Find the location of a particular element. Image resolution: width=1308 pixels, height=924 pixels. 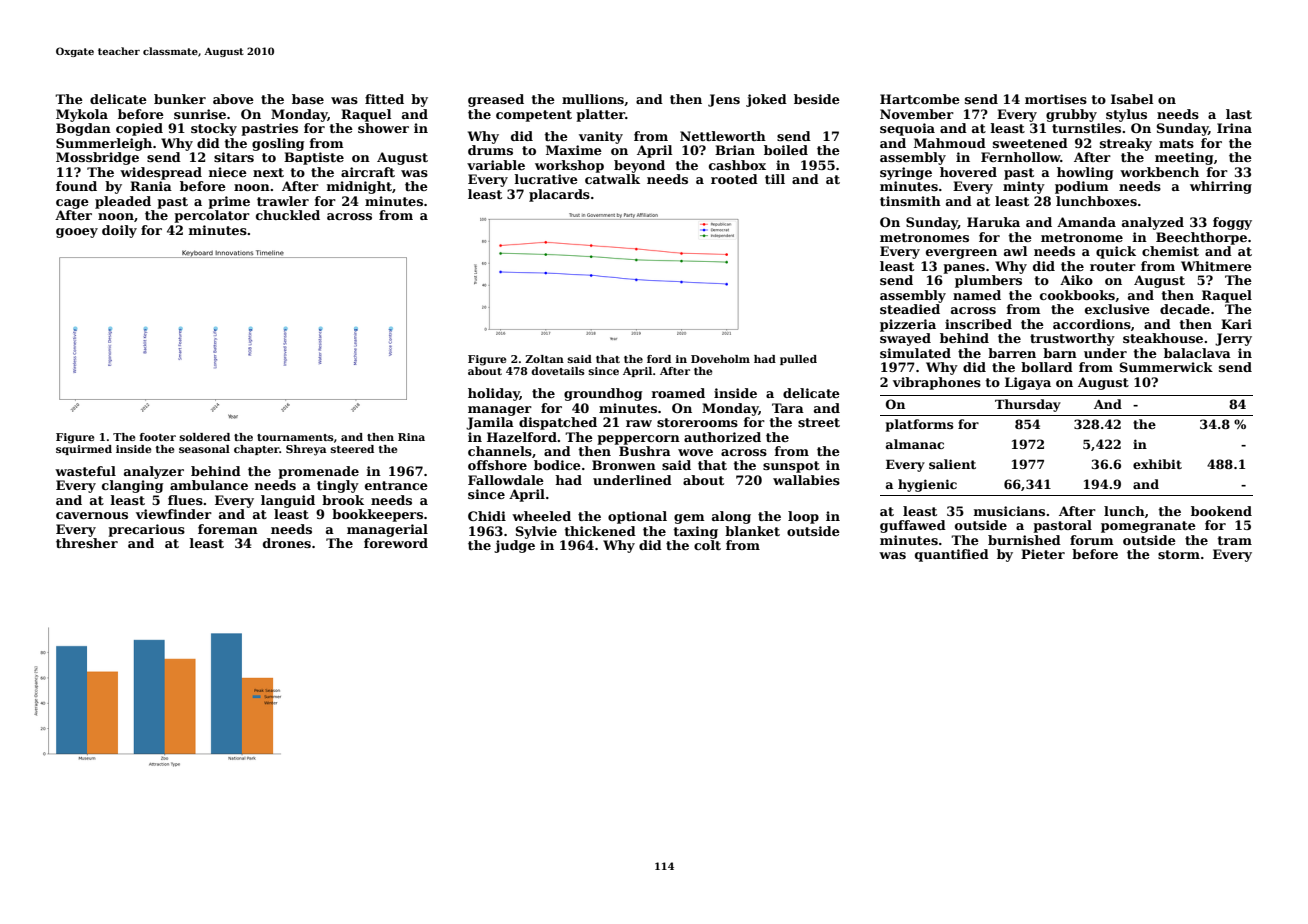

tinsmith is located at coordinates (910, 201).
